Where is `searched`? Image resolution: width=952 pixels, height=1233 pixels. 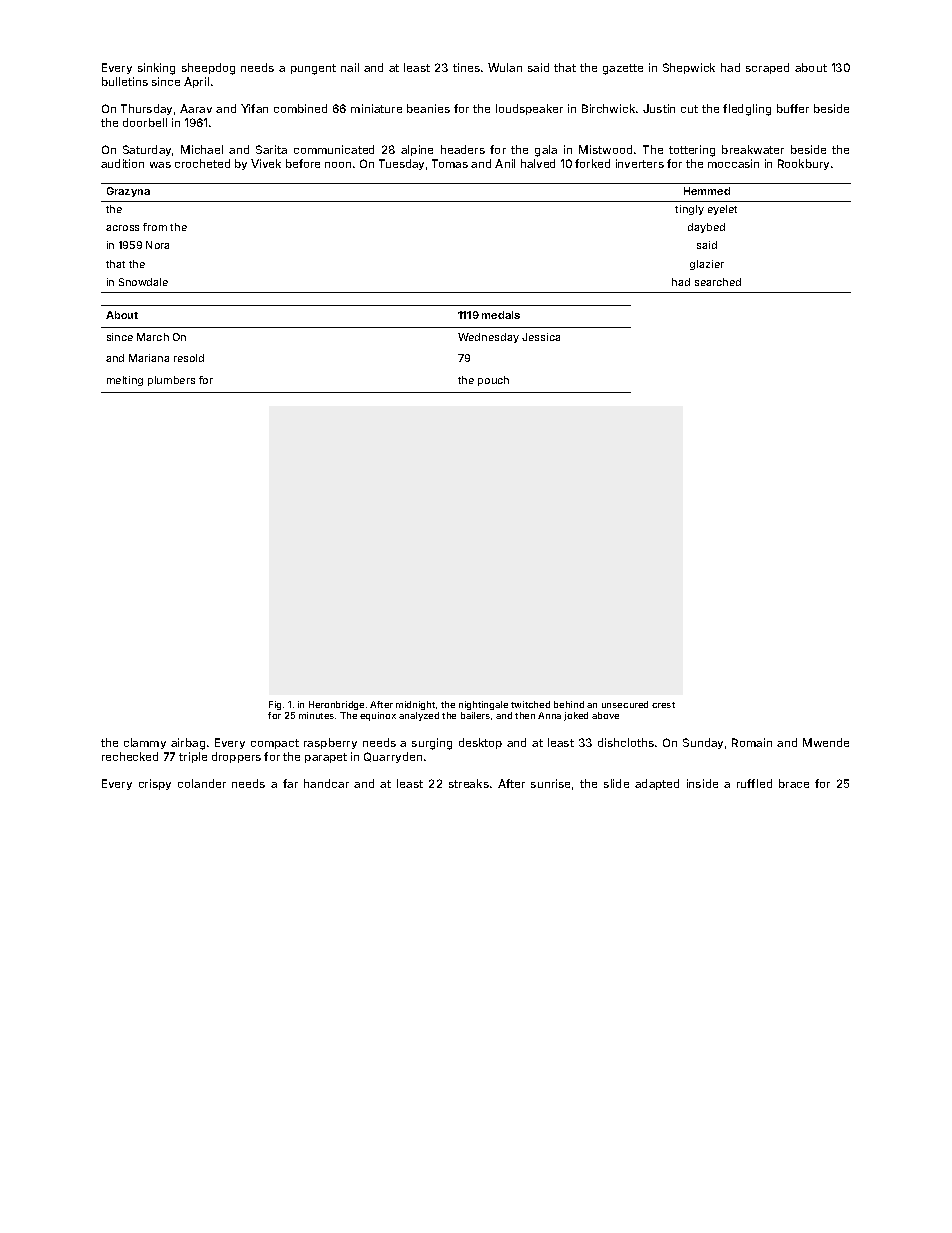
searched is located at coordinates (718, 282).
